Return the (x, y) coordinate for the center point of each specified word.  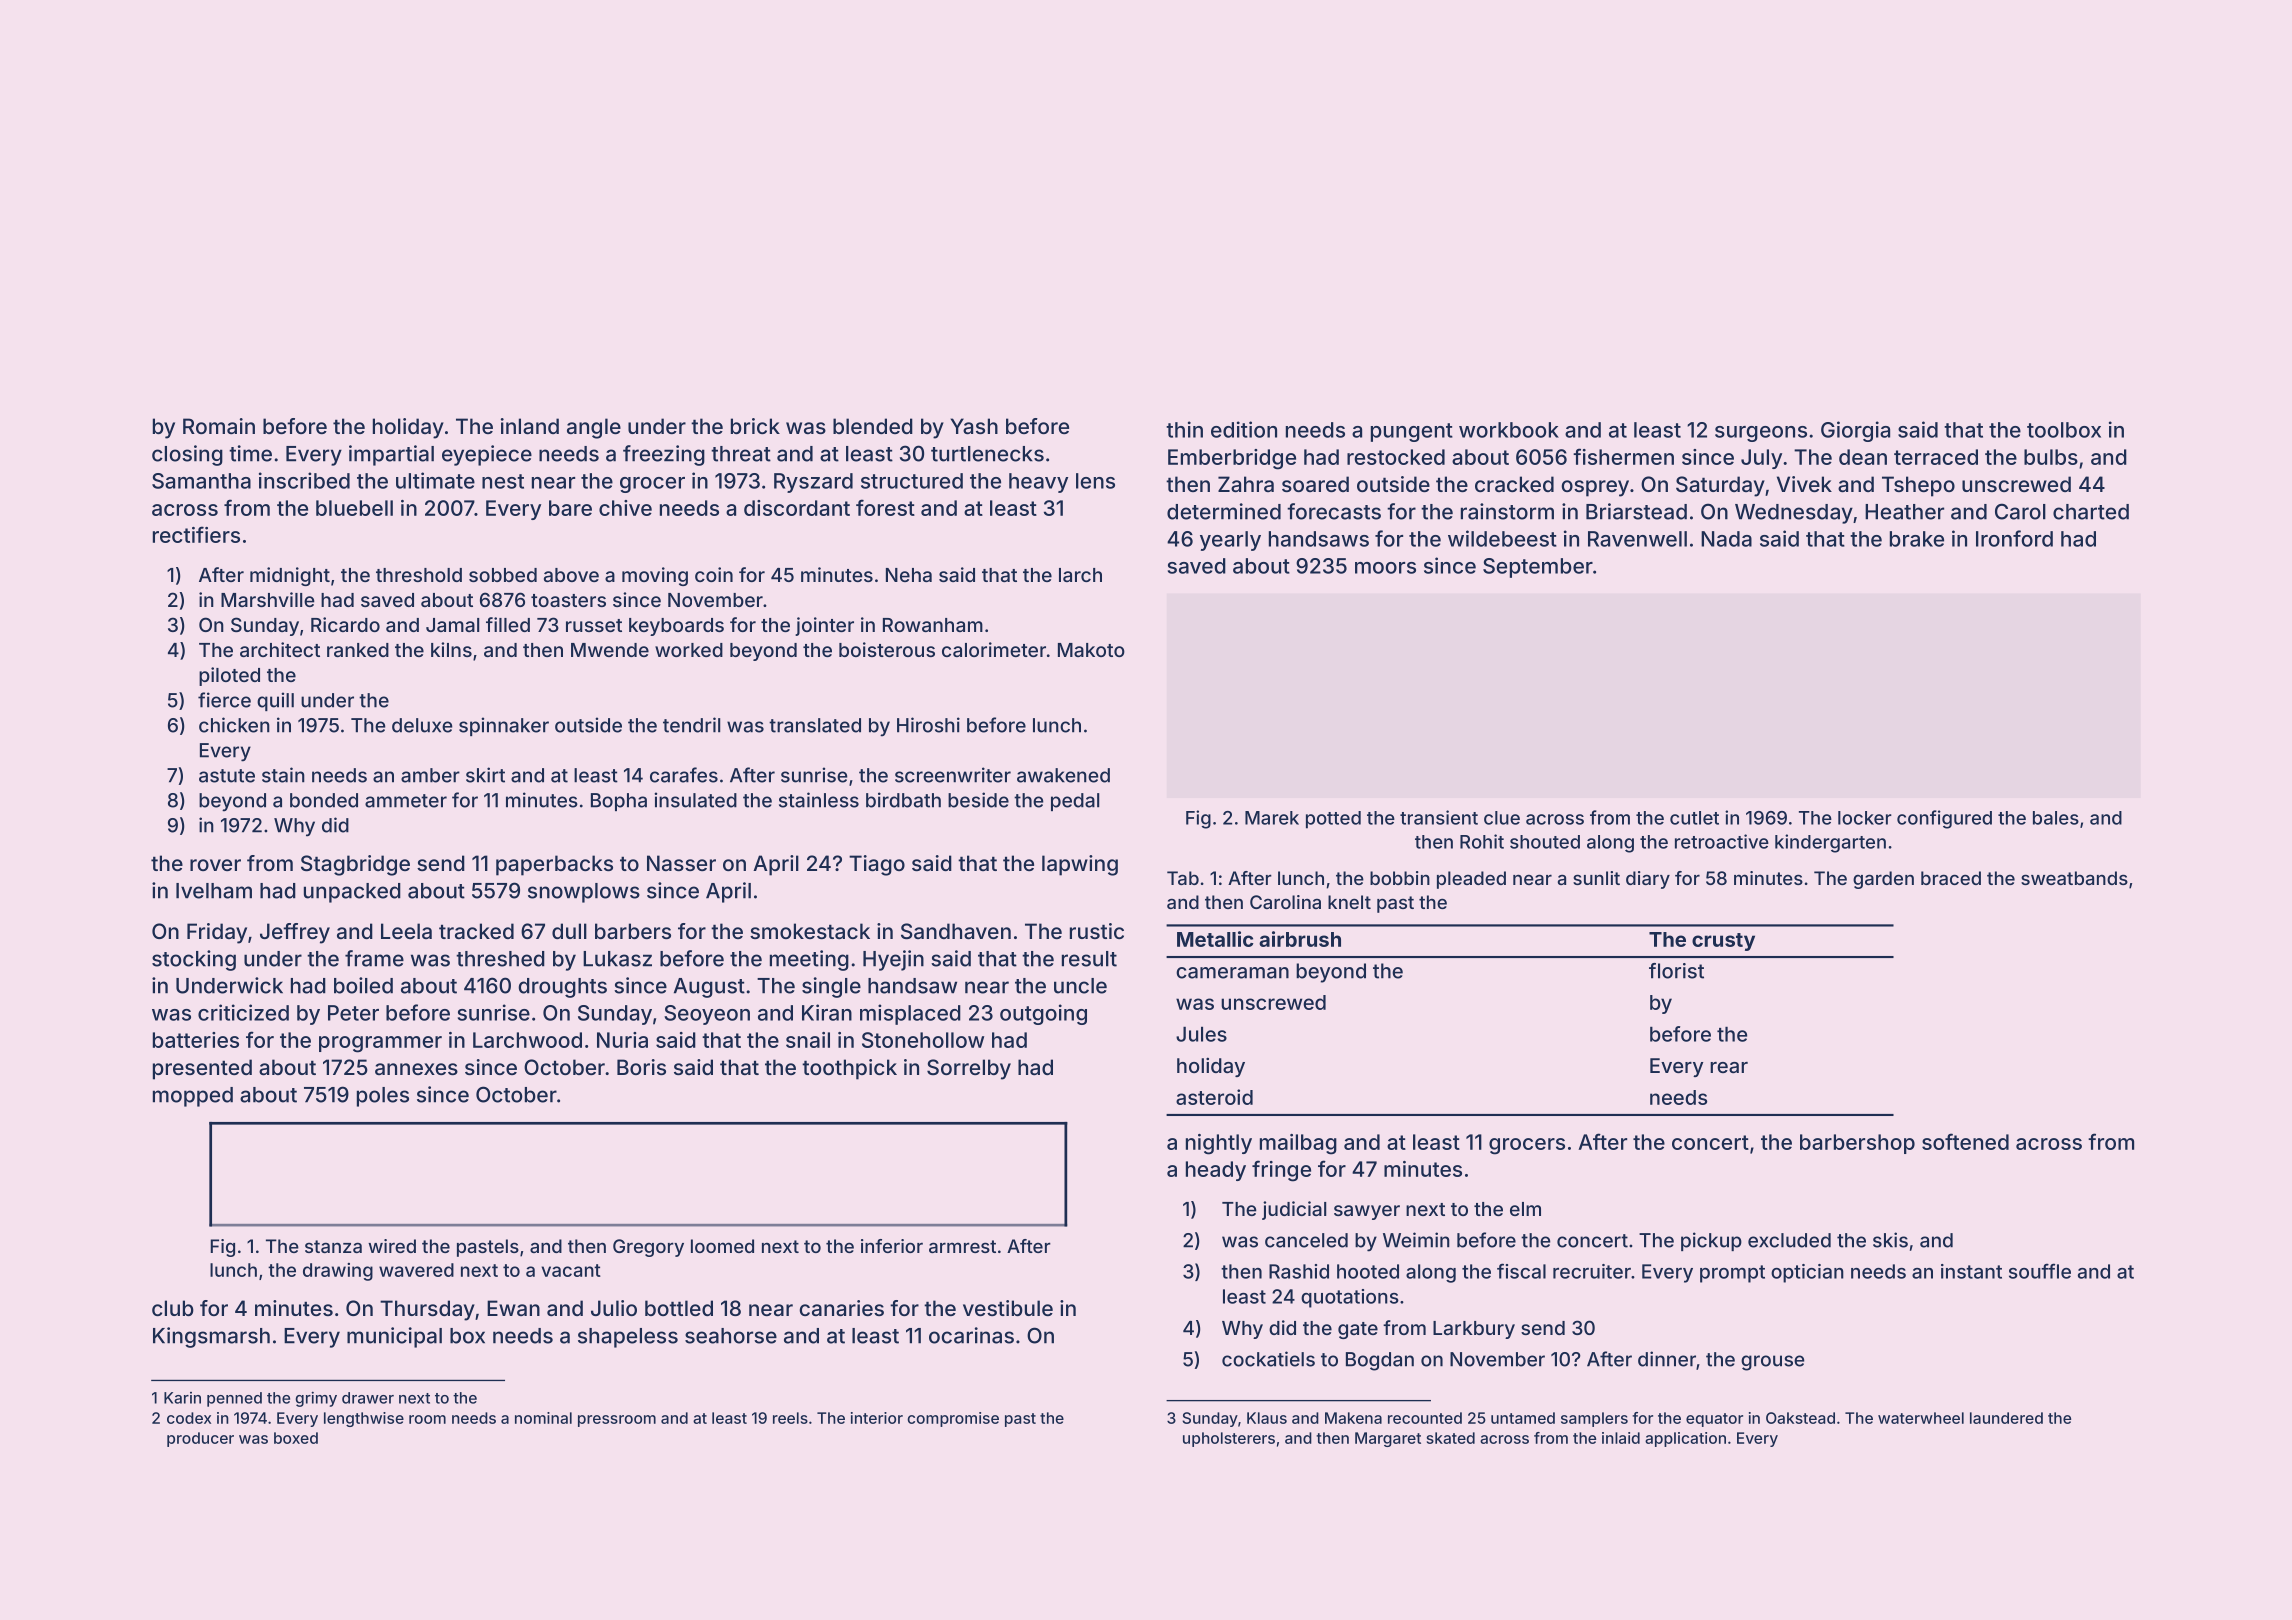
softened (1965, 1141)
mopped (193, 1097)
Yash (974, 426)
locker (1865, 818)
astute (227, 776)
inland (530, 426)
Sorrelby (969, 1069)
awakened (1063, 775)
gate (1358, 1330)
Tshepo (1918, 486)
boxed (296, 1438)
